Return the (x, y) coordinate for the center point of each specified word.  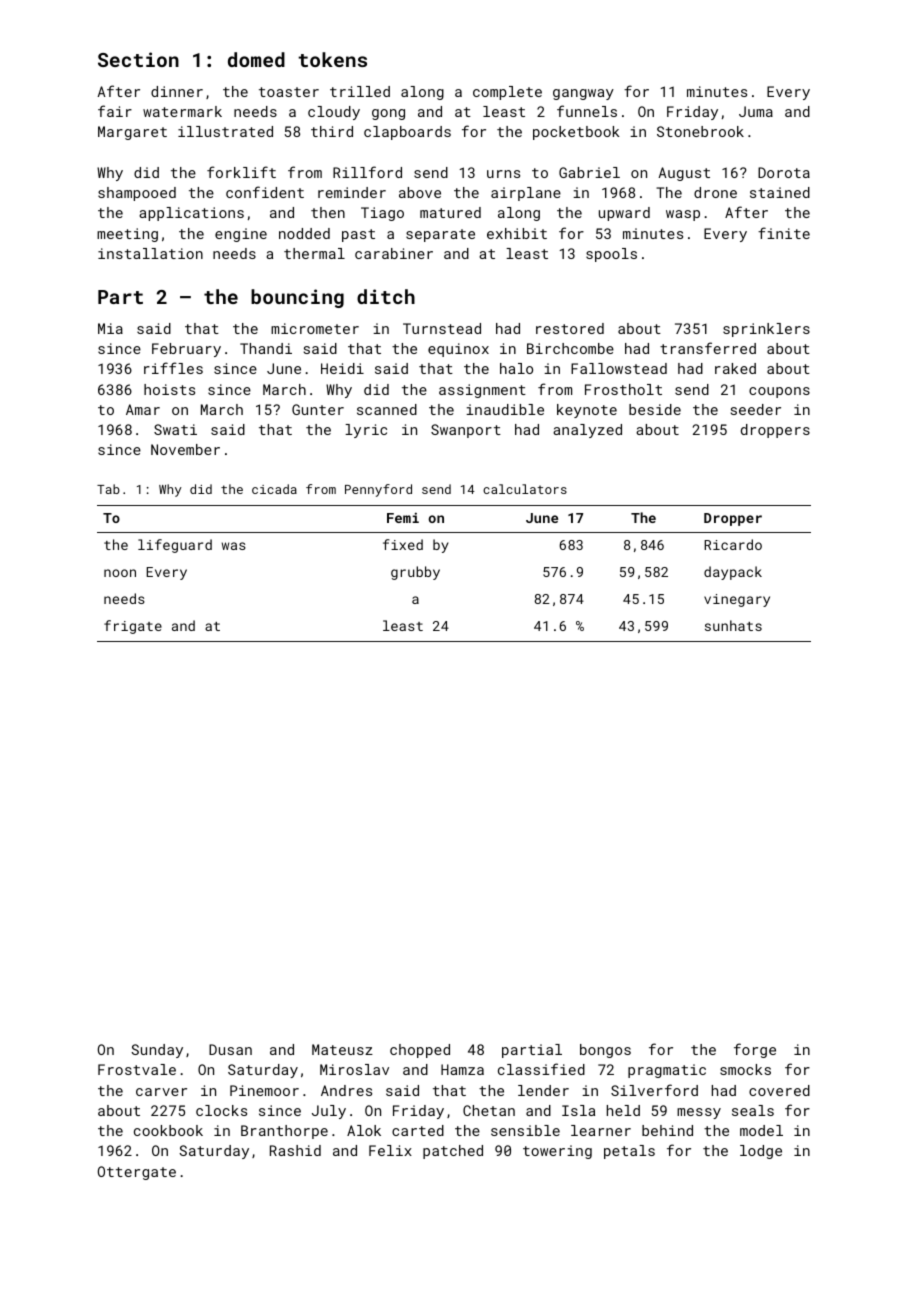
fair (115, 111)
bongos (605, 1051)
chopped (420, 1051)
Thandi (266, 348)
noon (120, 573)
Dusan (230, 1049)
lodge (761, 1152)
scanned (387, 409)
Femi (403, 518)
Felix (390, 1150)
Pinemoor (264, 1090)
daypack (733, 573)
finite (784, 233)
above (420, 192)
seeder (756, 409)
